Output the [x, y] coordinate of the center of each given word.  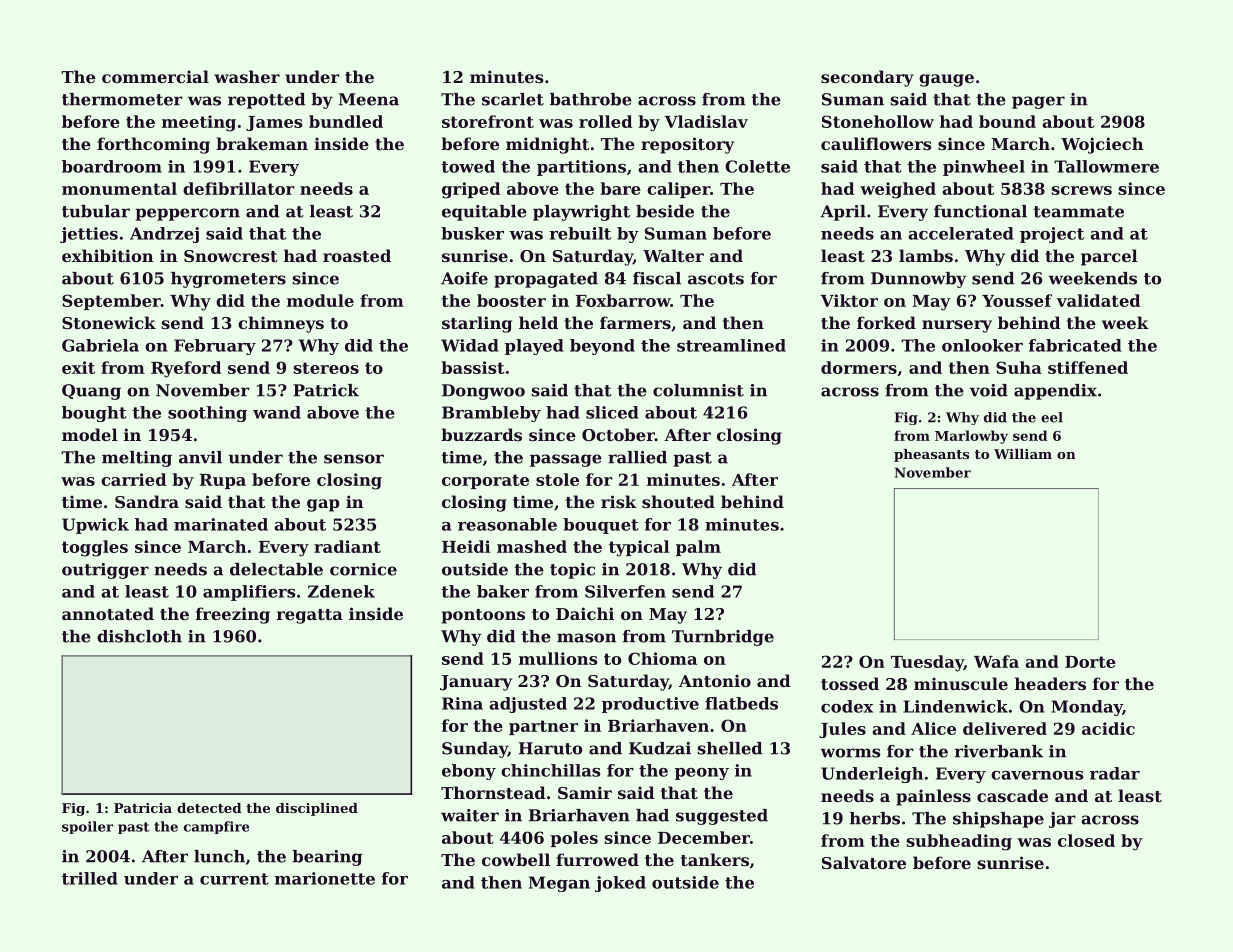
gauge [946, 80]
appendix [1055, 392]
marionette [325, 878]
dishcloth [139, 636]
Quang [91, 392]
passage [566, 460]
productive [650, 705]
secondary [867, 78]
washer [247, 76]
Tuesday [927, 663]
